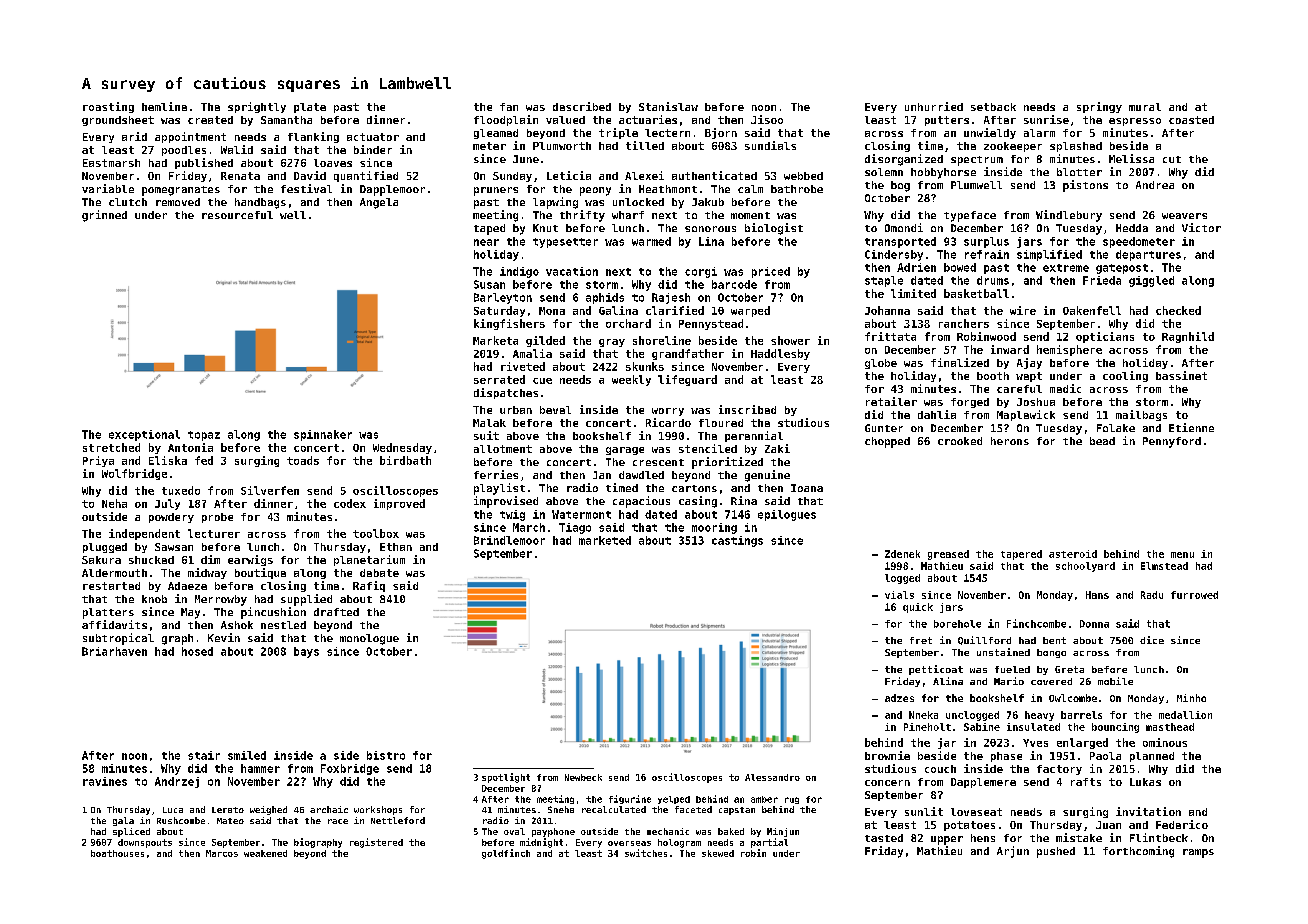  I want to click on factory, so click(1059, 770).
